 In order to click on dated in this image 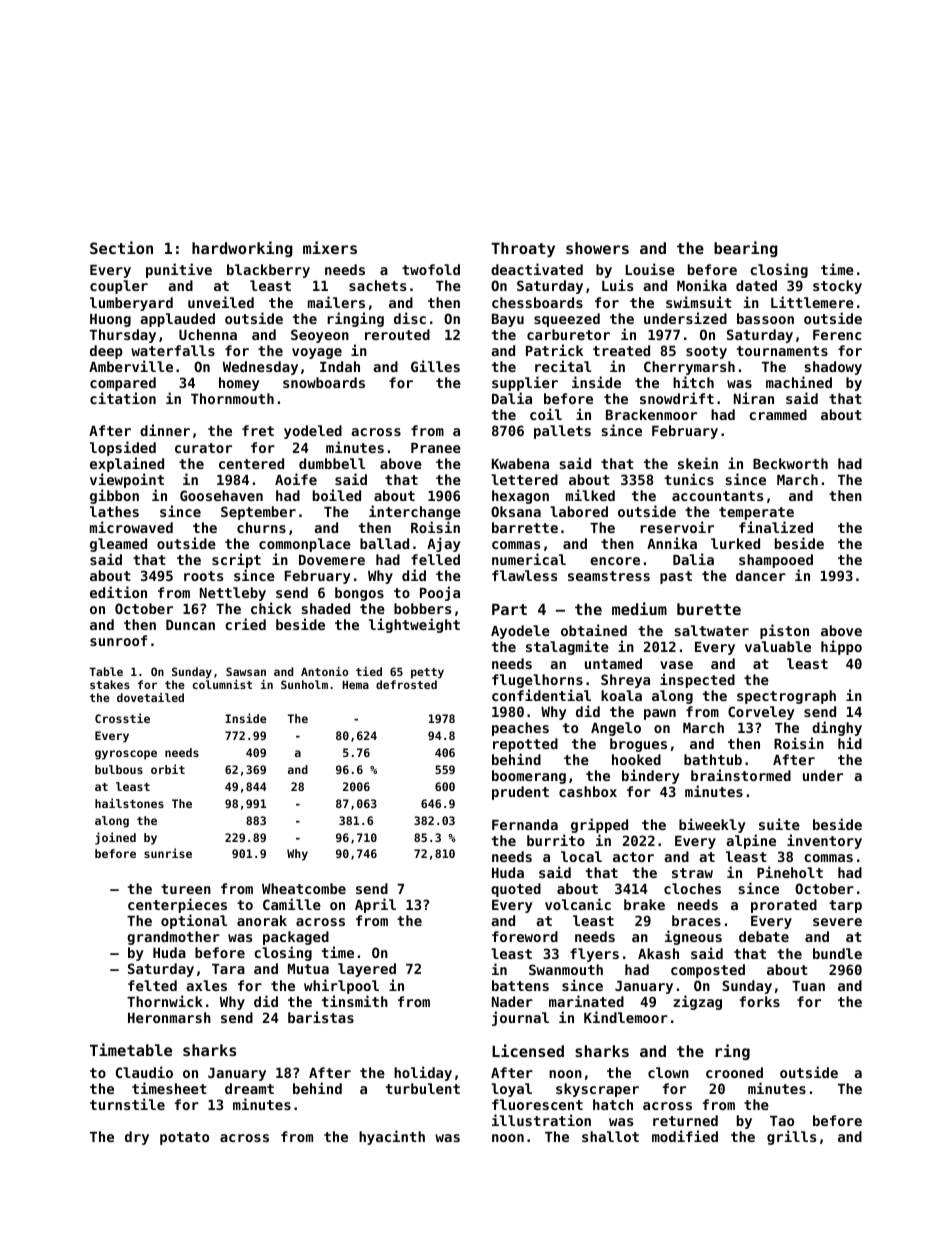, I will do `click(756, 285)`.
